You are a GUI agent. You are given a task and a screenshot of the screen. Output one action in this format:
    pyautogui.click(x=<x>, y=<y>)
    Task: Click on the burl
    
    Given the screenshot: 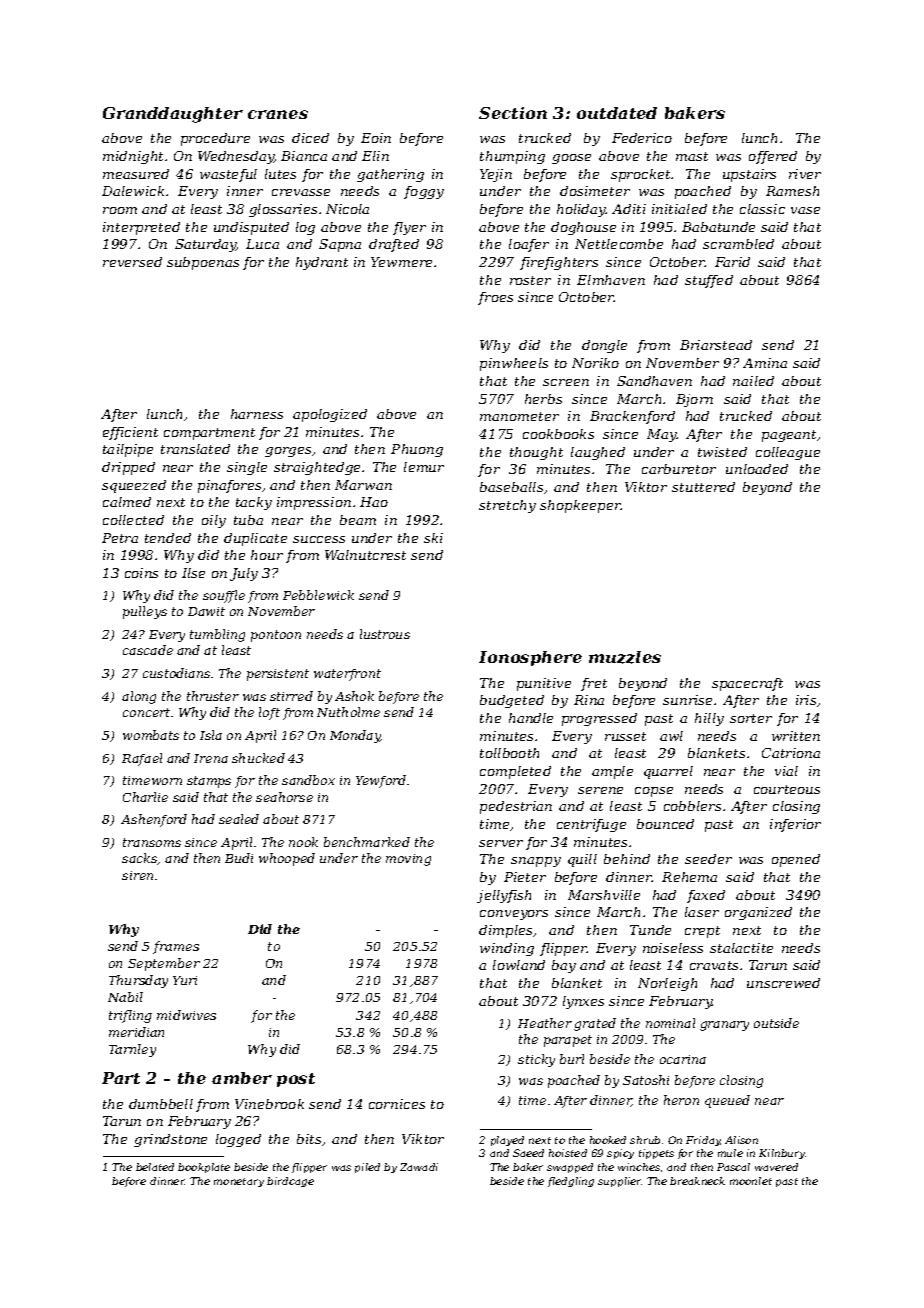 What is the action you would take?
    pyautogui.click(x=572, y=1059)
